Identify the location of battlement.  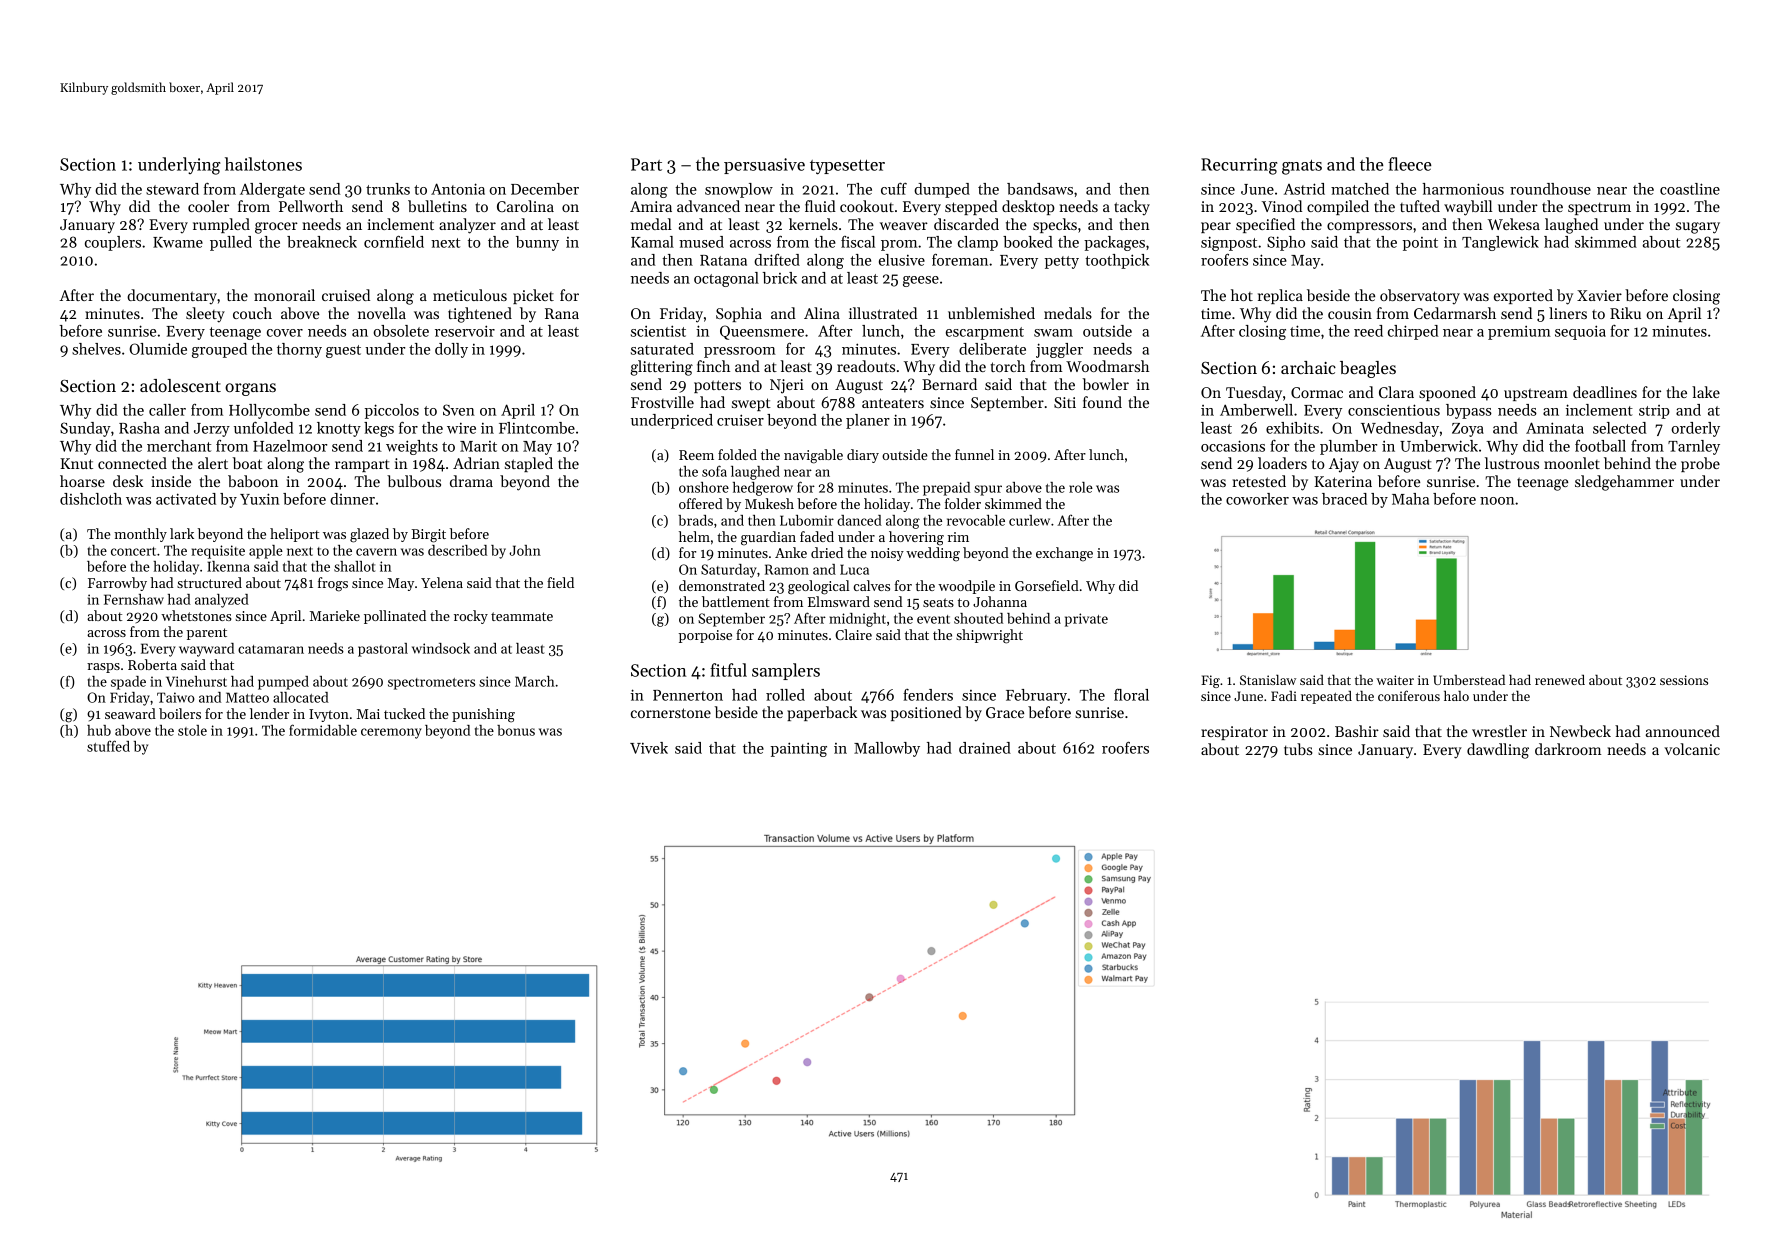
(736, 601).
